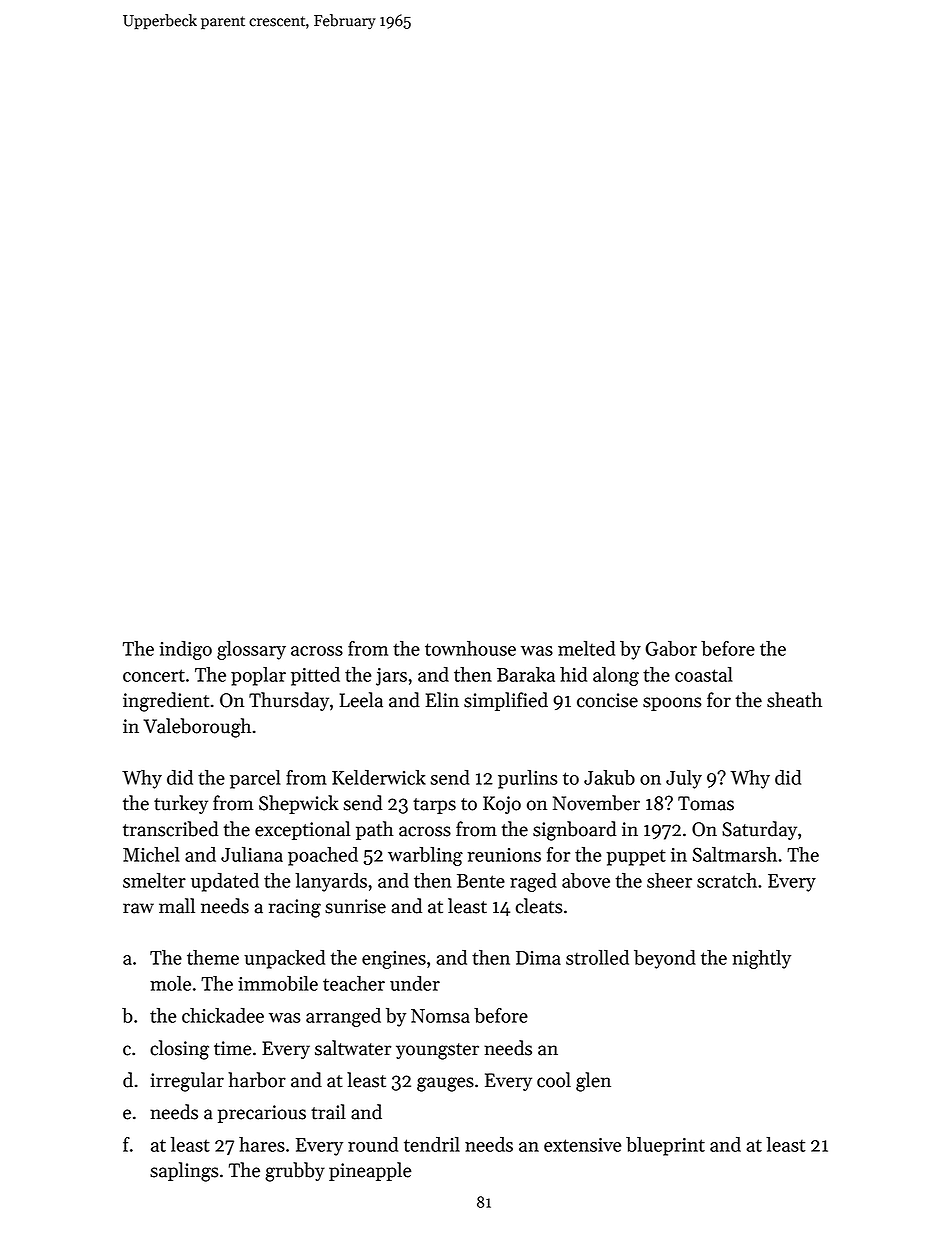 The height and width of the screenshot is (1233, 952). I want to click on nightly, so click(761, 959).
